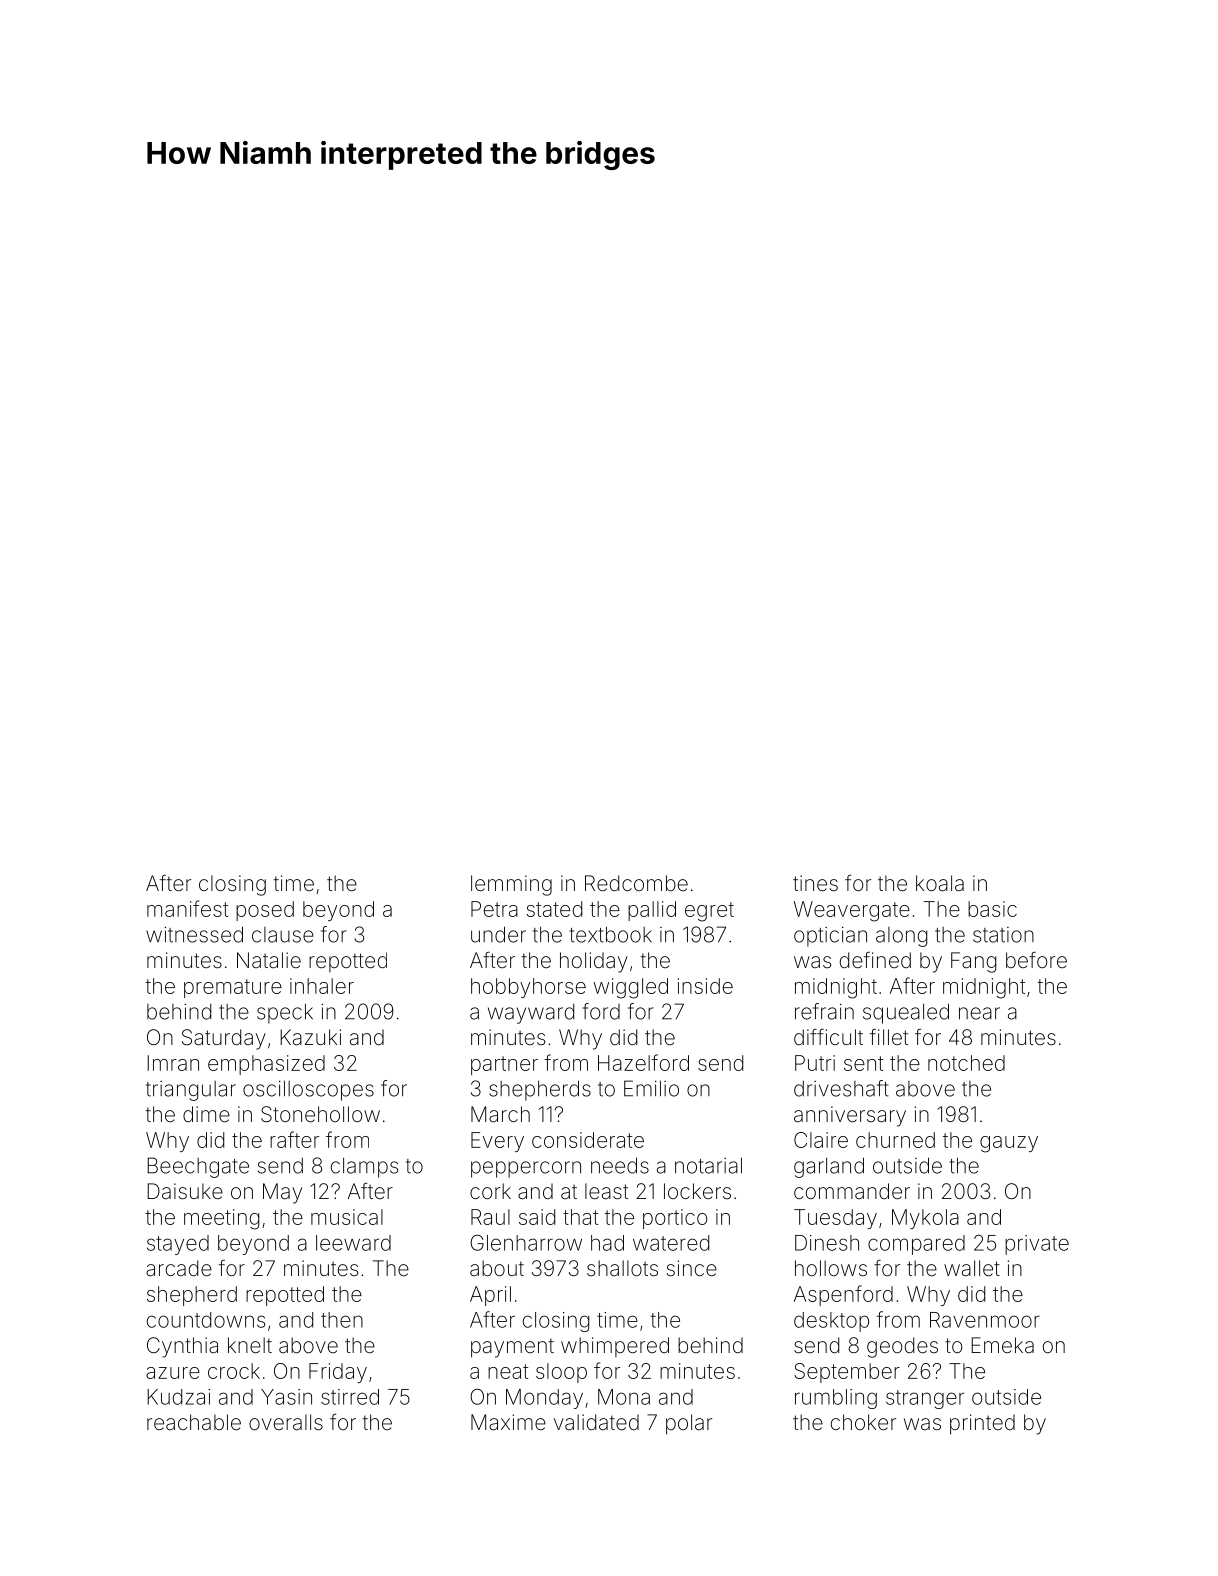 This image has width=1218, height=1576. I want to click on Redcombe, so click(636, 883).
